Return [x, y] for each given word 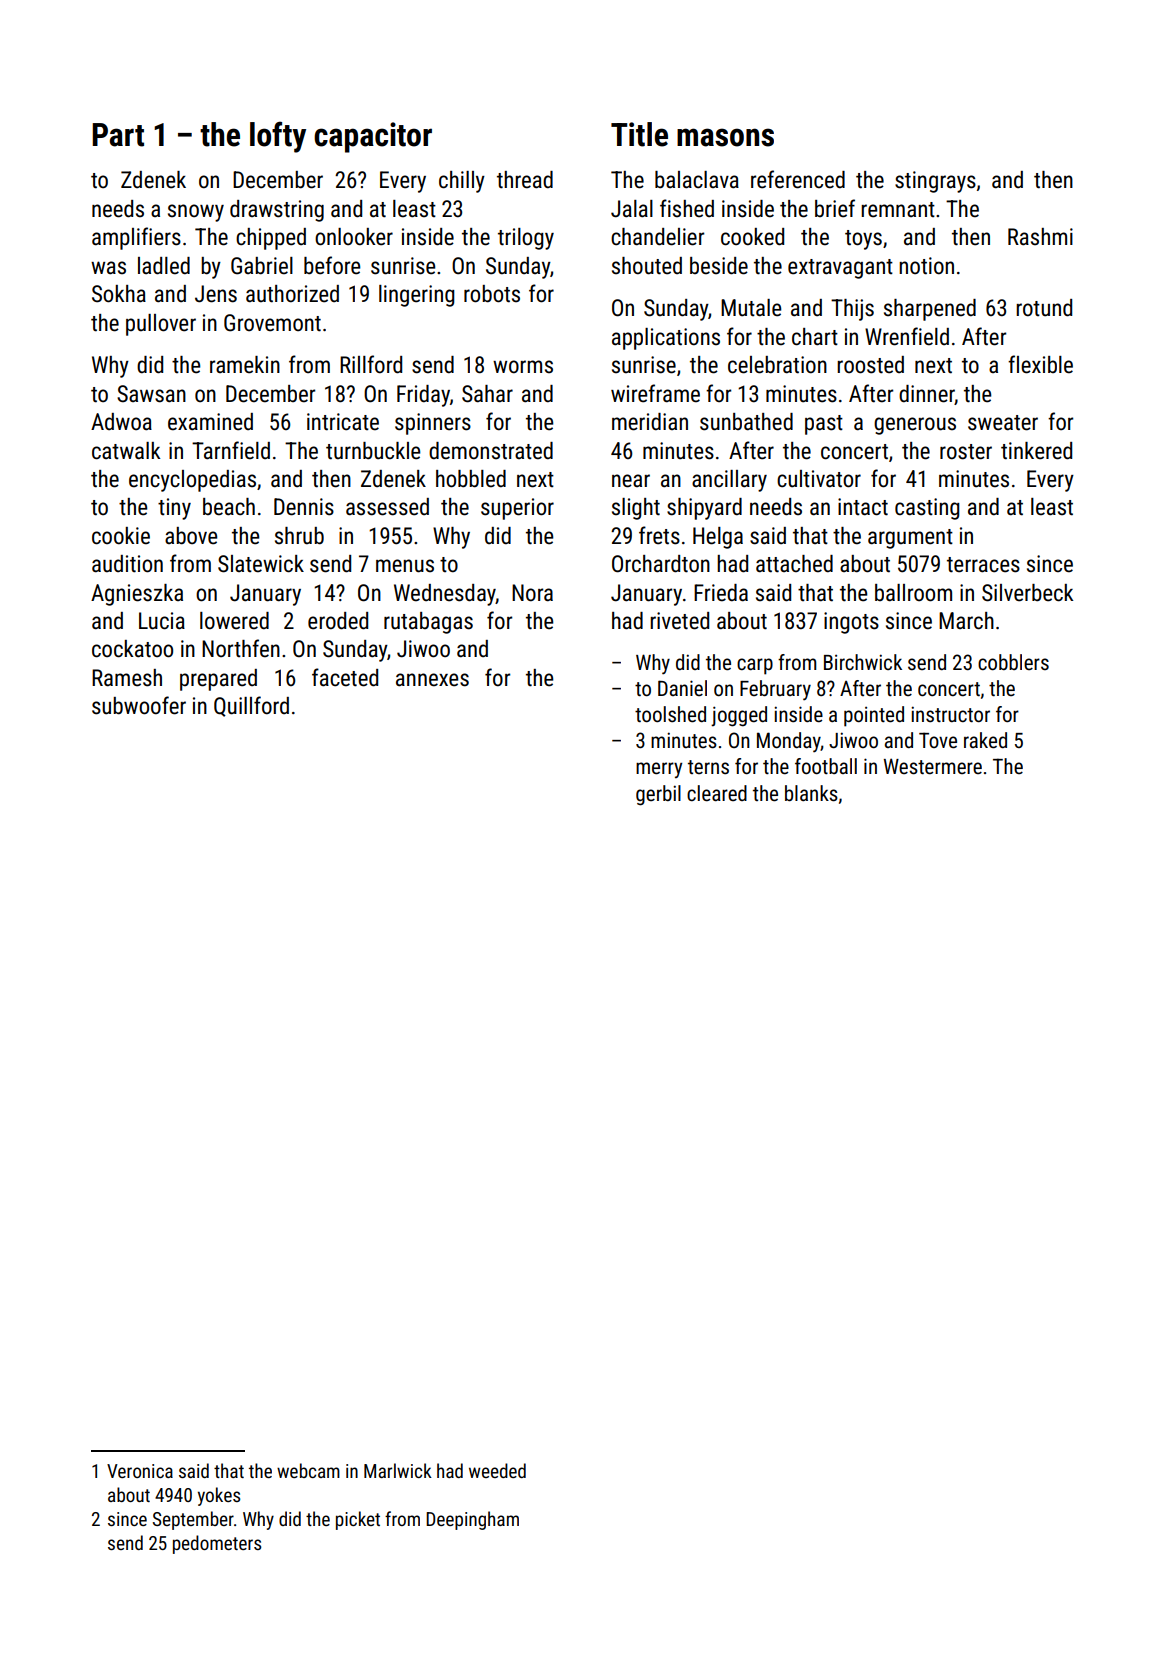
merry [659, 770]
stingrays [935, 182]
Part [118, 135]
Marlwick [398, 1470]
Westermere [933, 766]
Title [639, 134]
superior [517, 509]
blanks [811, 793]
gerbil [658, 795]
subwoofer [139, 705]
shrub [299, 536]
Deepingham [472, 1520]
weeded [497, 1470]
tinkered [1036, 451]
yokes [219, 1496]
